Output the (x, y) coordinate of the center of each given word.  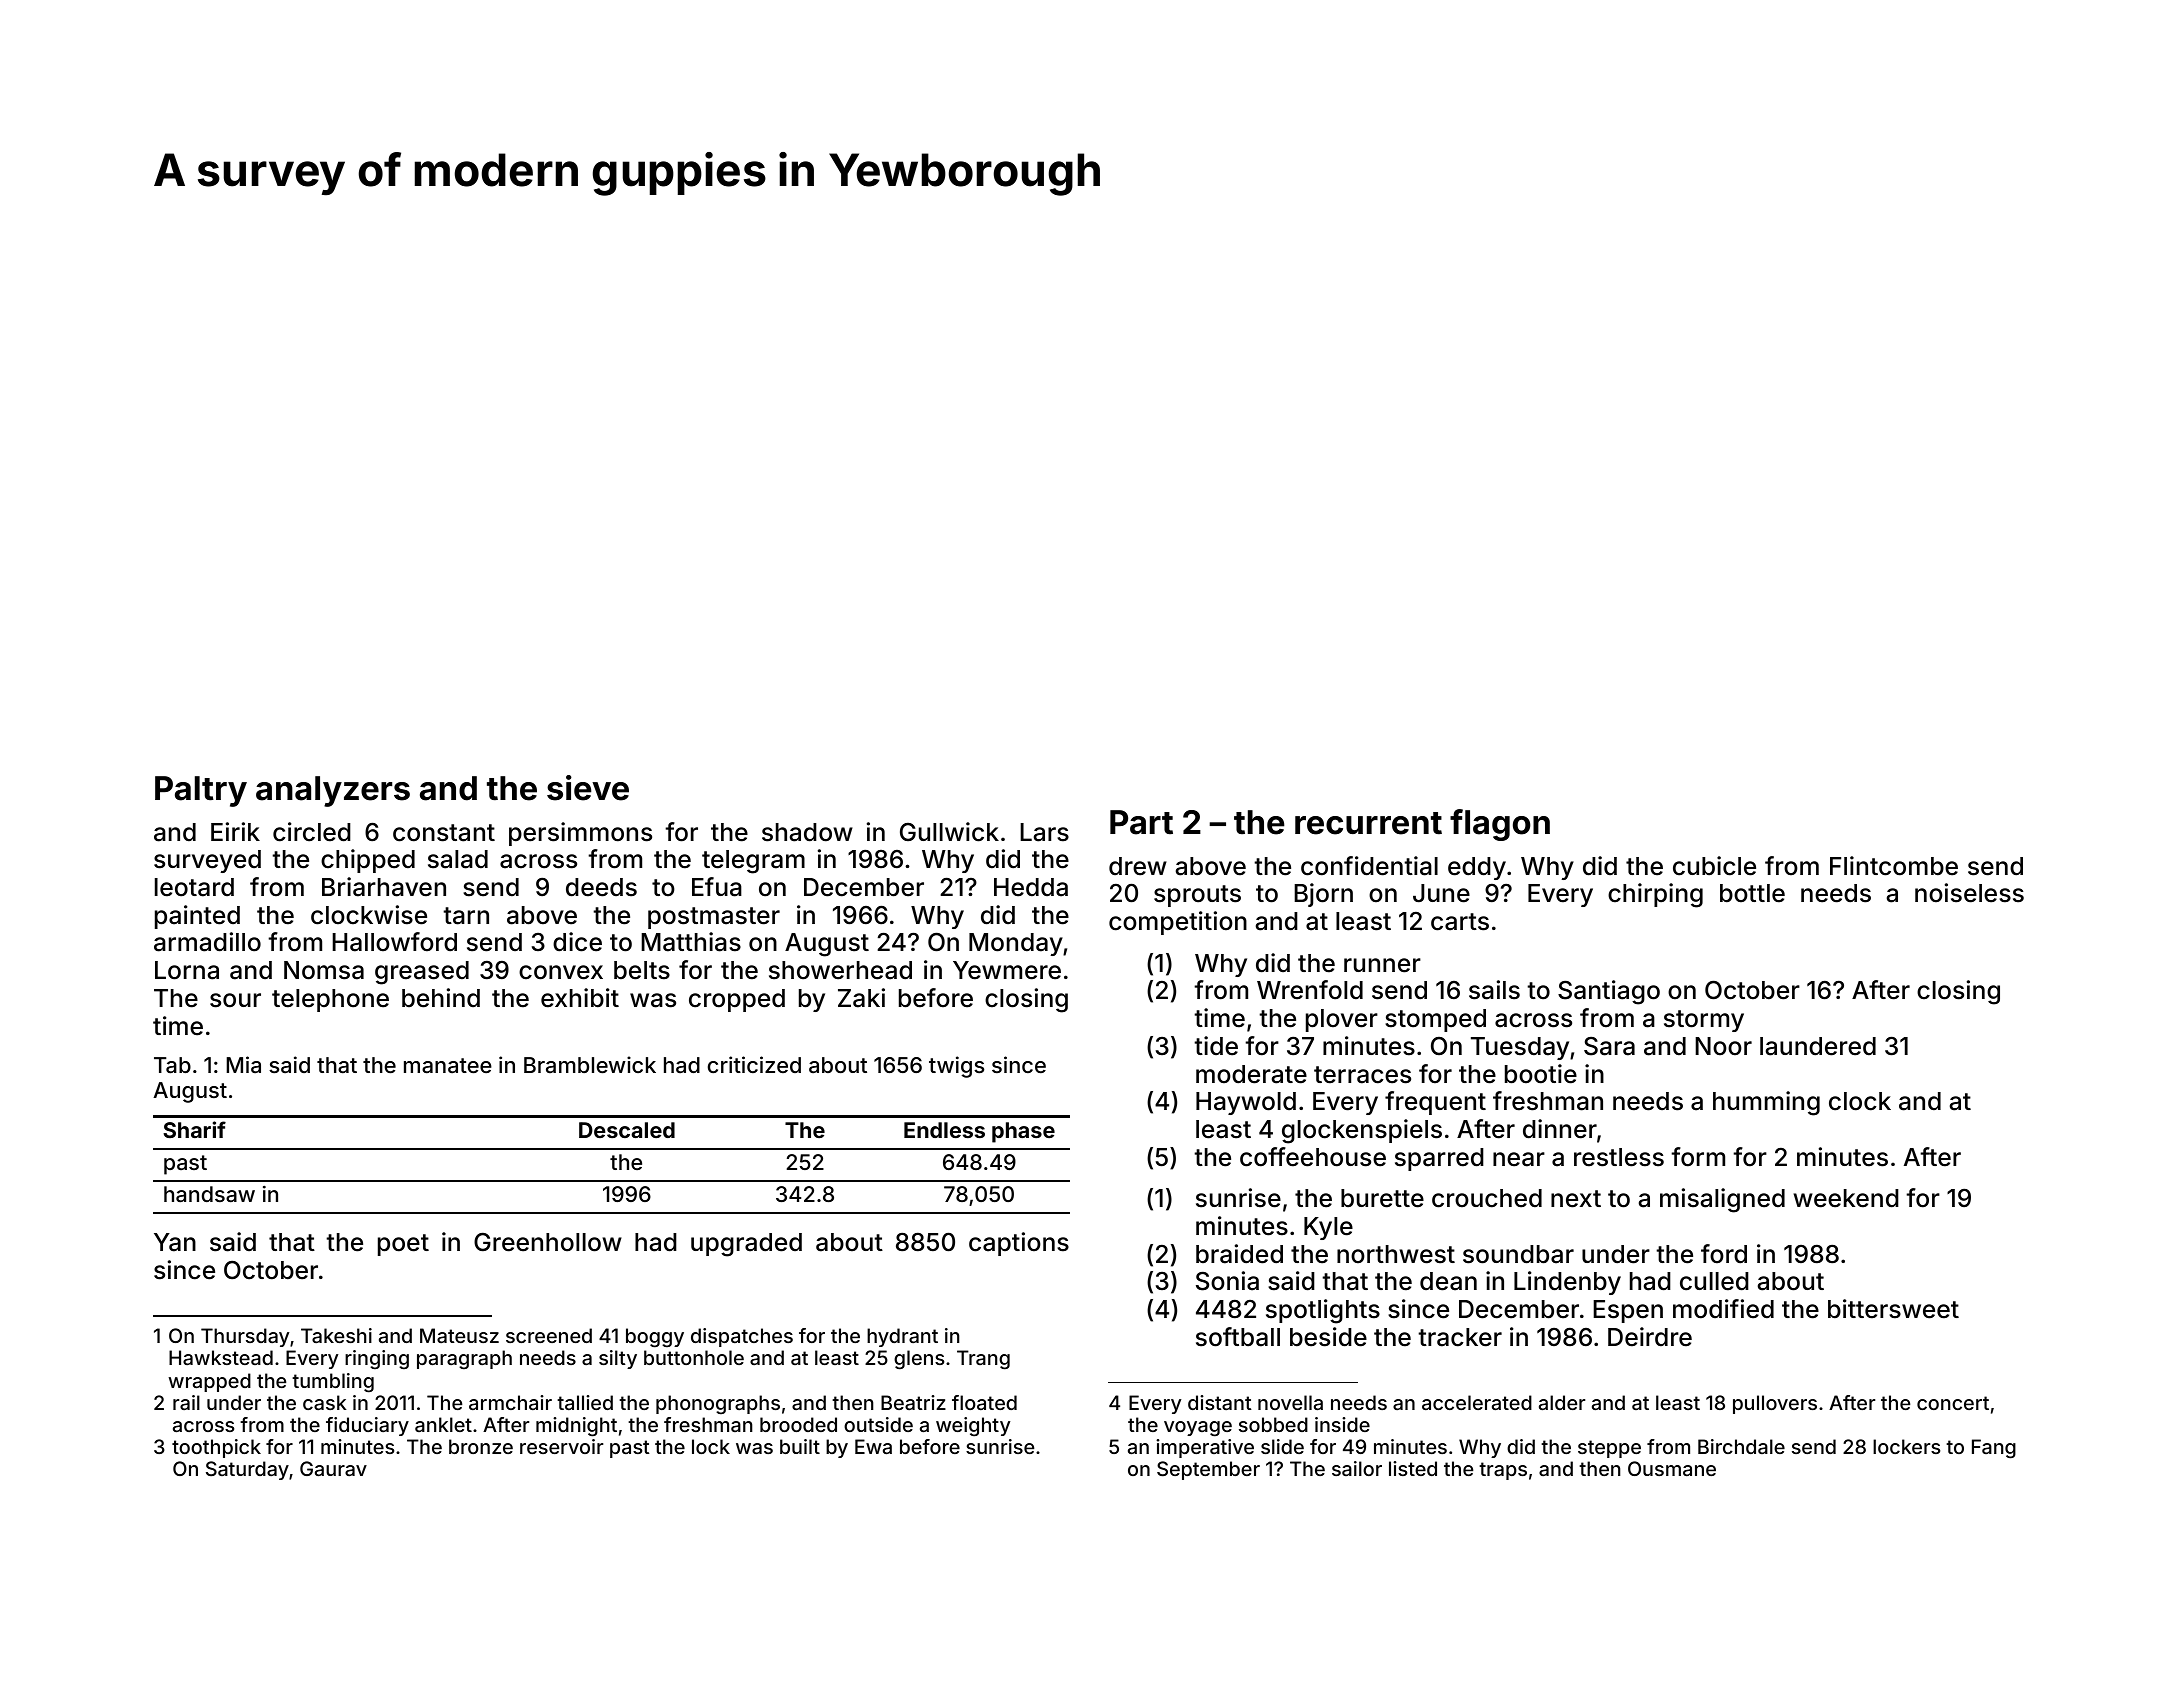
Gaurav (333, 1468)
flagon (1500, 825)
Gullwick (949, 832)
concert (1953, 1403)
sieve (588, 788)
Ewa (873, 1446)
